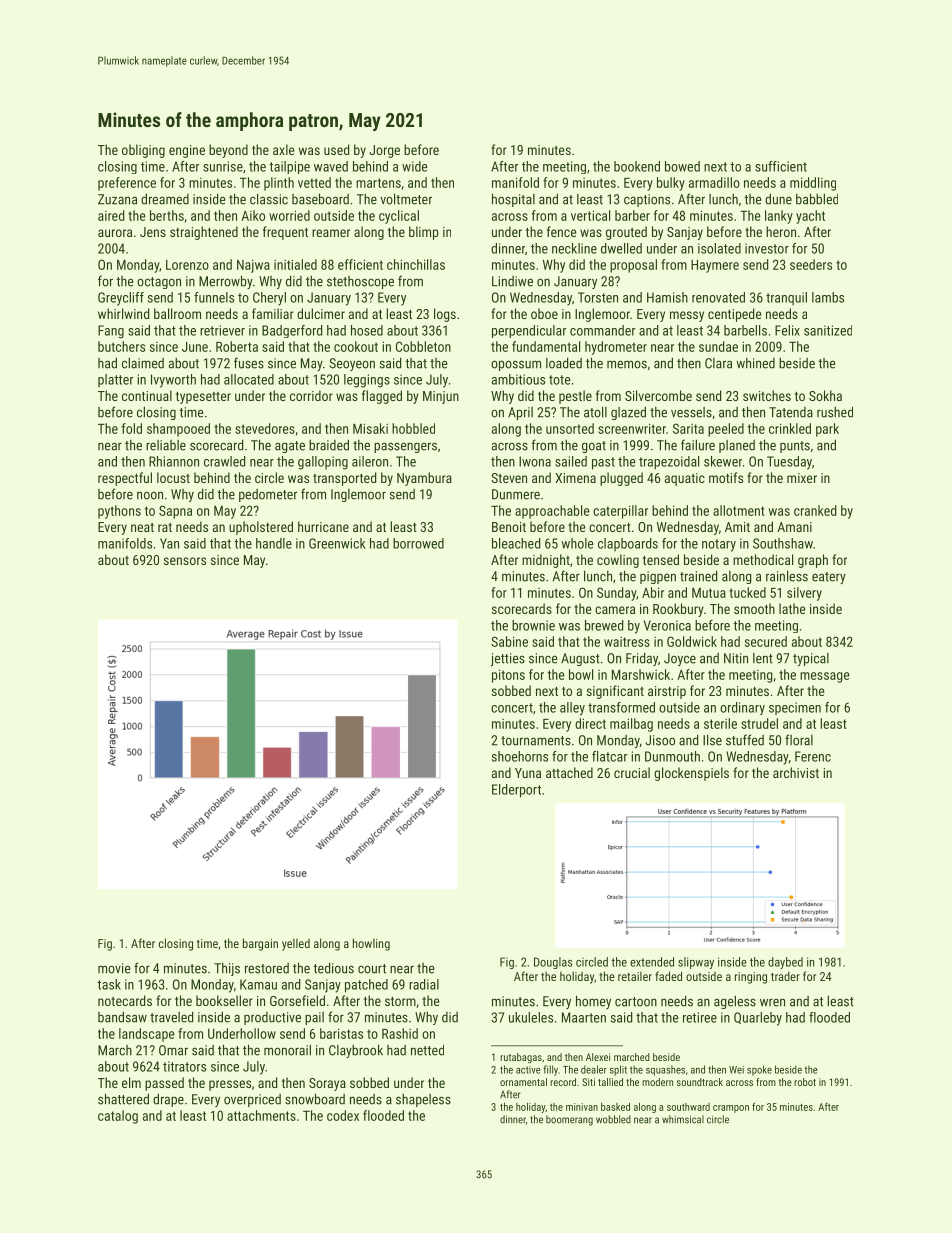  Describe the element at coordinates (114, 968) in the image. I see `movie` at that location.
